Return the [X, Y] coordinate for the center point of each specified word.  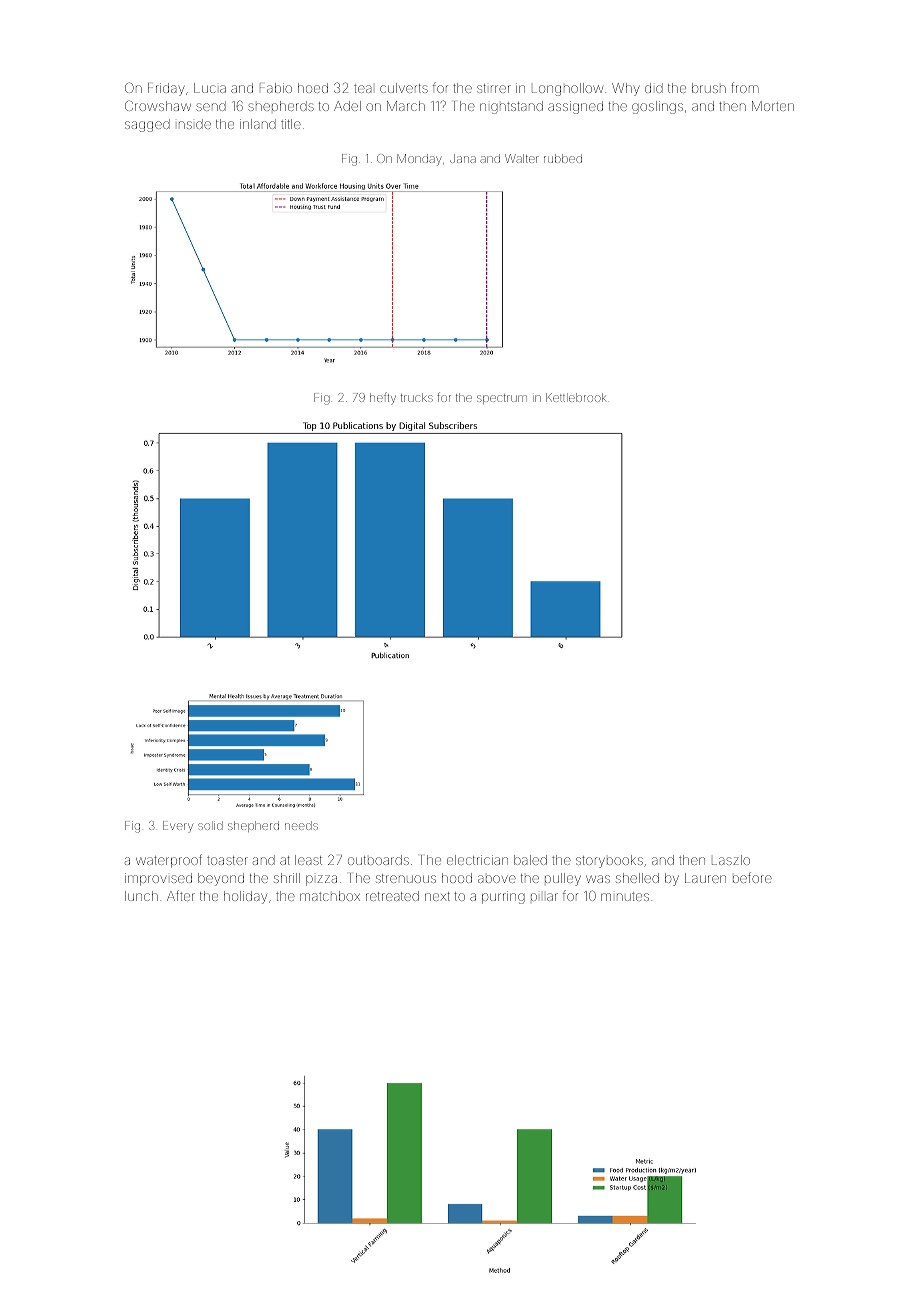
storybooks [609, 861]
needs [301, 825]
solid [210, 825]
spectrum [502, 399]
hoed [313, 88]
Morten [773, 106]
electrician [477, 860]
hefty [383, 398]
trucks [417, 397]
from [745, 87]
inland [258, 124]
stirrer [494, 88]
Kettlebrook [576, 397]
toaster [227, 860]
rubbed [563, 158]
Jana [463, 158]
